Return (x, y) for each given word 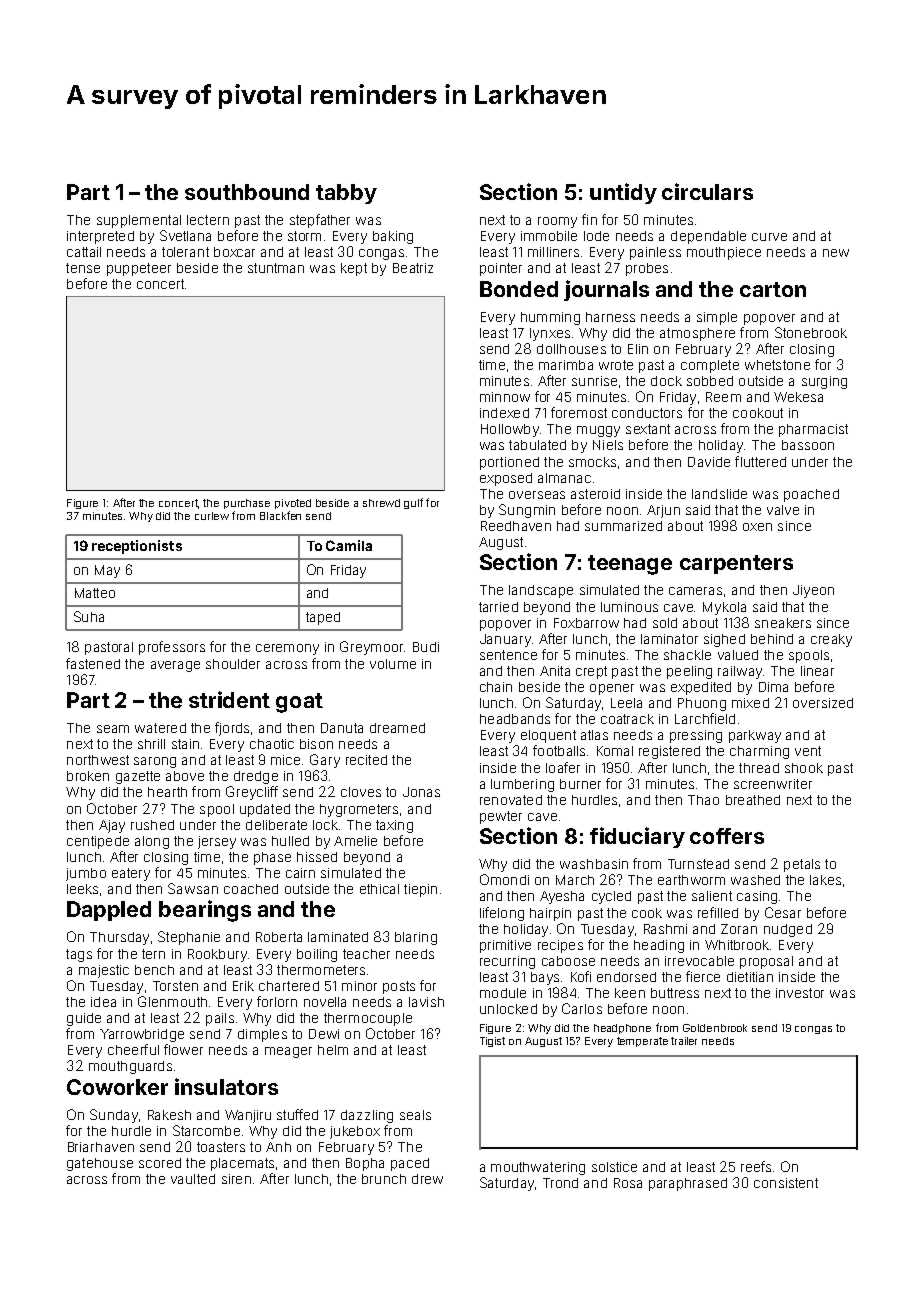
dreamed (397, 728)
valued (738, 655)
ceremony (287, 649)
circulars (707, 191)
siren (236, 1179)
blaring (416, 938)
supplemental (139, 221)
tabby (346, 194)
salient (712, 896)
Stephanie (189, 938)
